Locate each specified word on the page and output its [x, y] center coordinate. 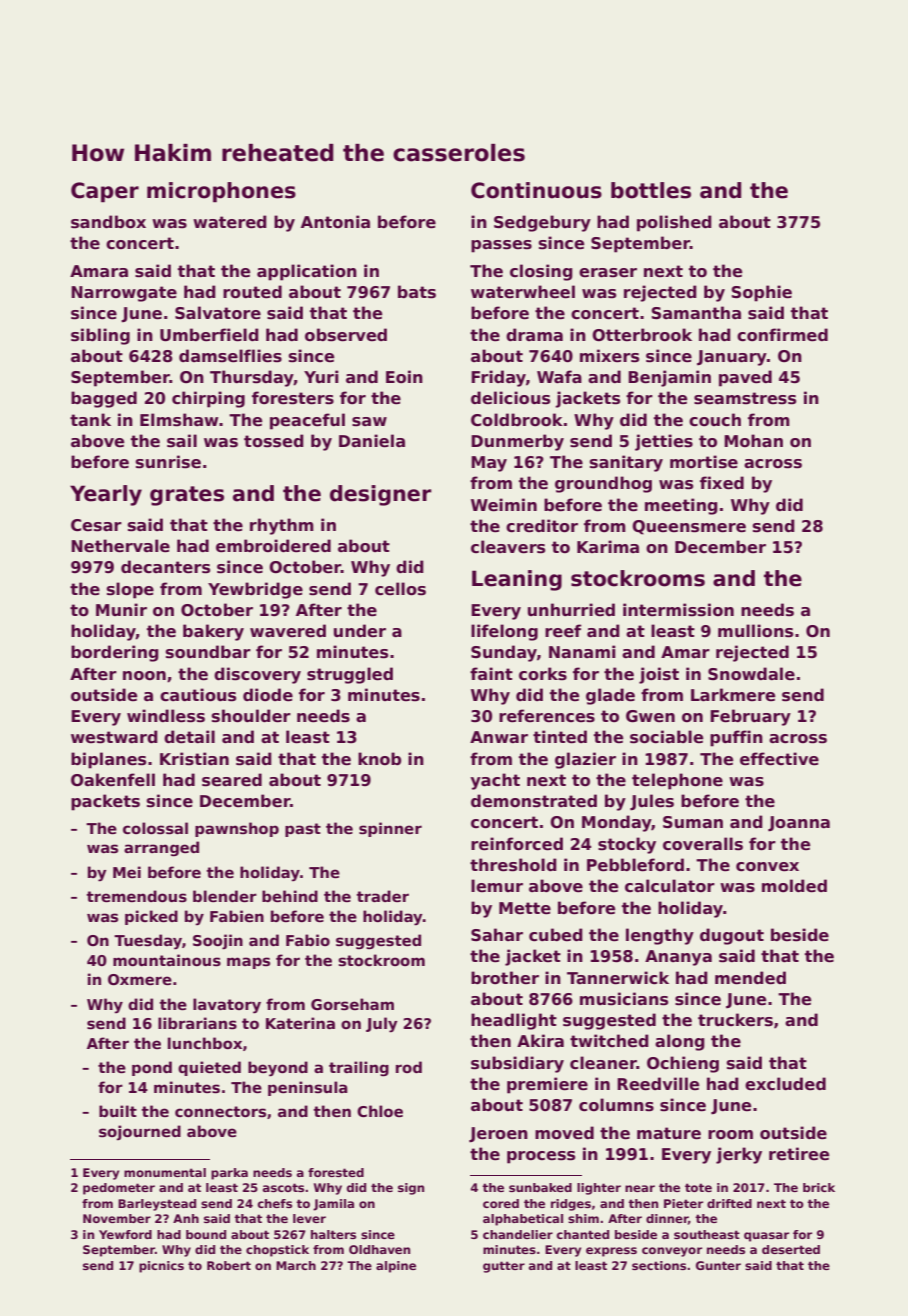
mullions [755, 631]
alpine [396, 1267]
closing [541, 272]
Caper [105, 192]
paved [745, 378]
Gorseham [352, 1004]
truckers [735, 1020]
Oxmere [140, 979]
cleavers [508, 547]
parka [229, 1174]
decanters [165, 567]
